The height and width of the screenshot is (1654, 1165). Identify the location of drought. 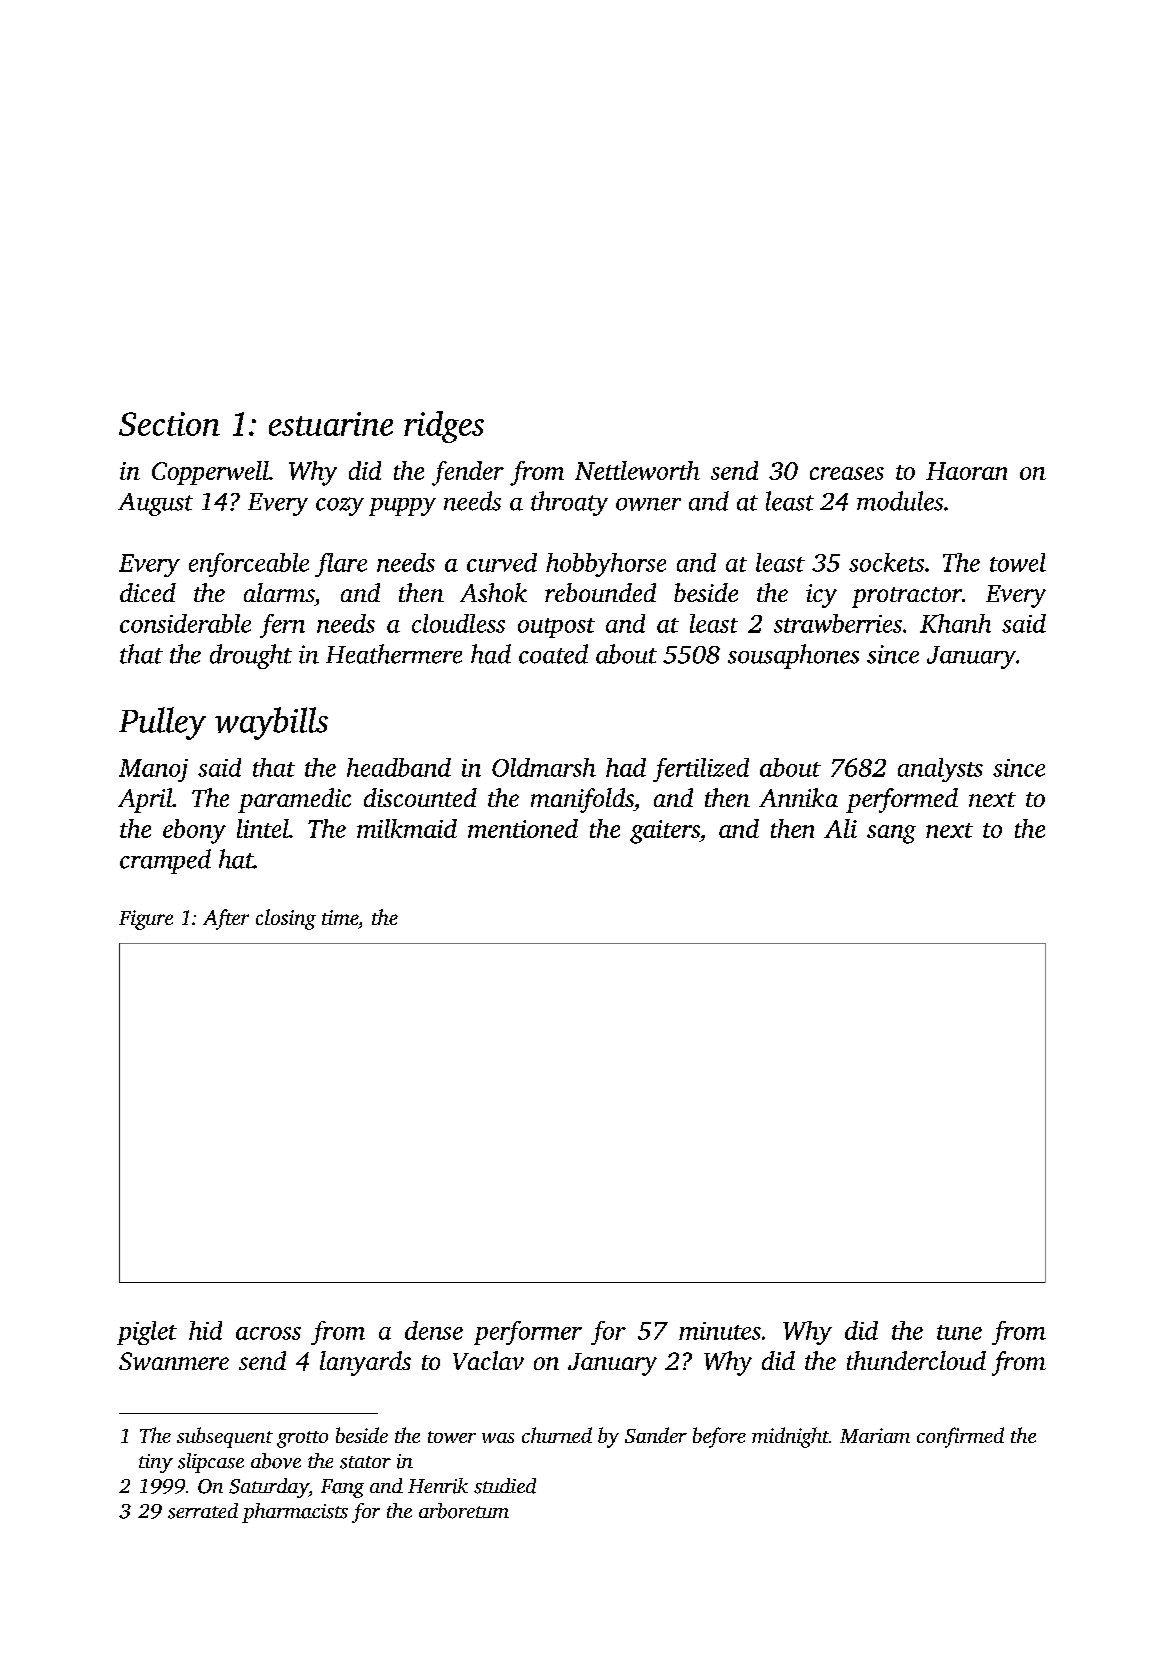
(251, 656).
